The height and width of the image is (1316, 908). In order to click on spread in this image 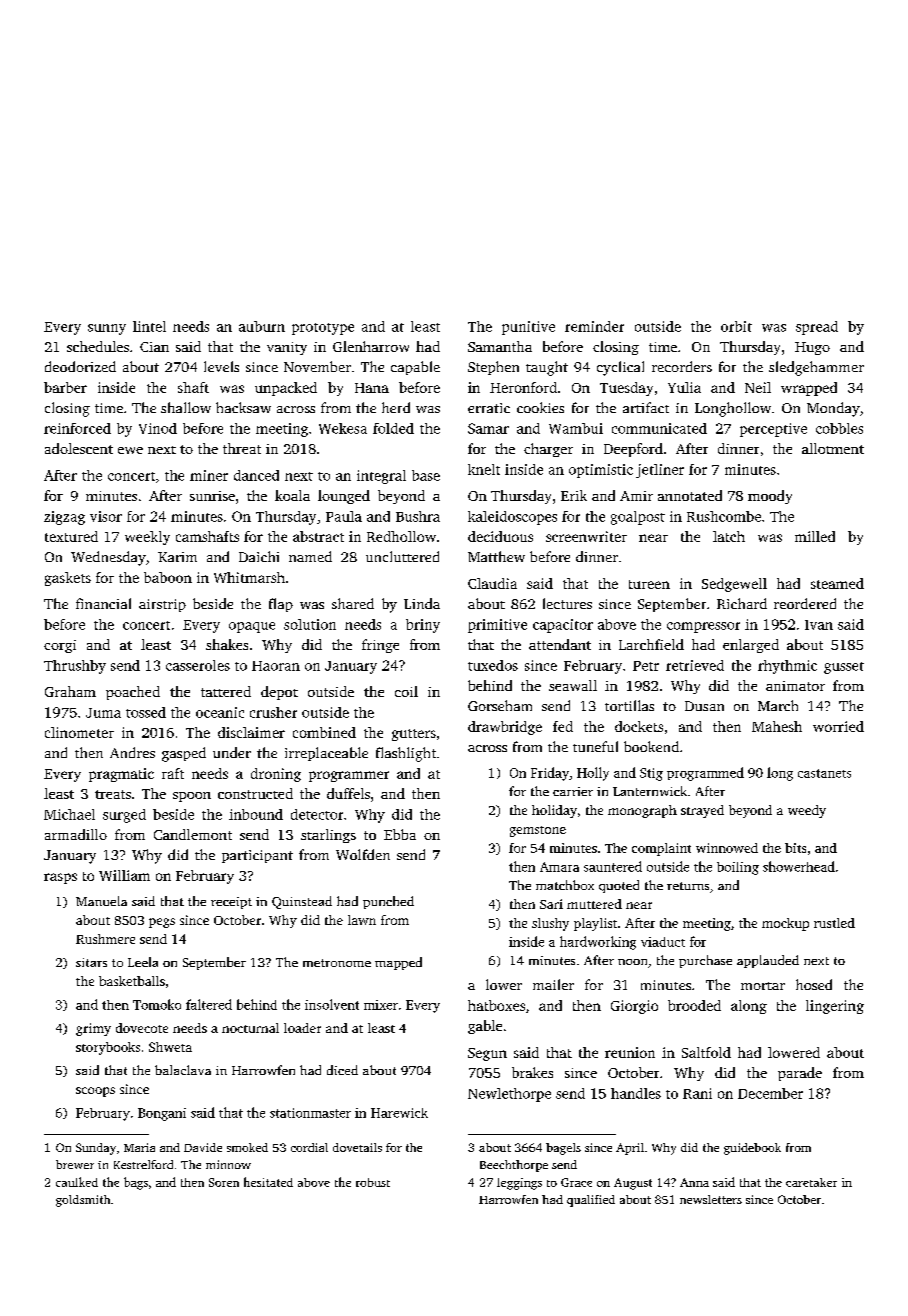, I will do `click(817, 328)`.
